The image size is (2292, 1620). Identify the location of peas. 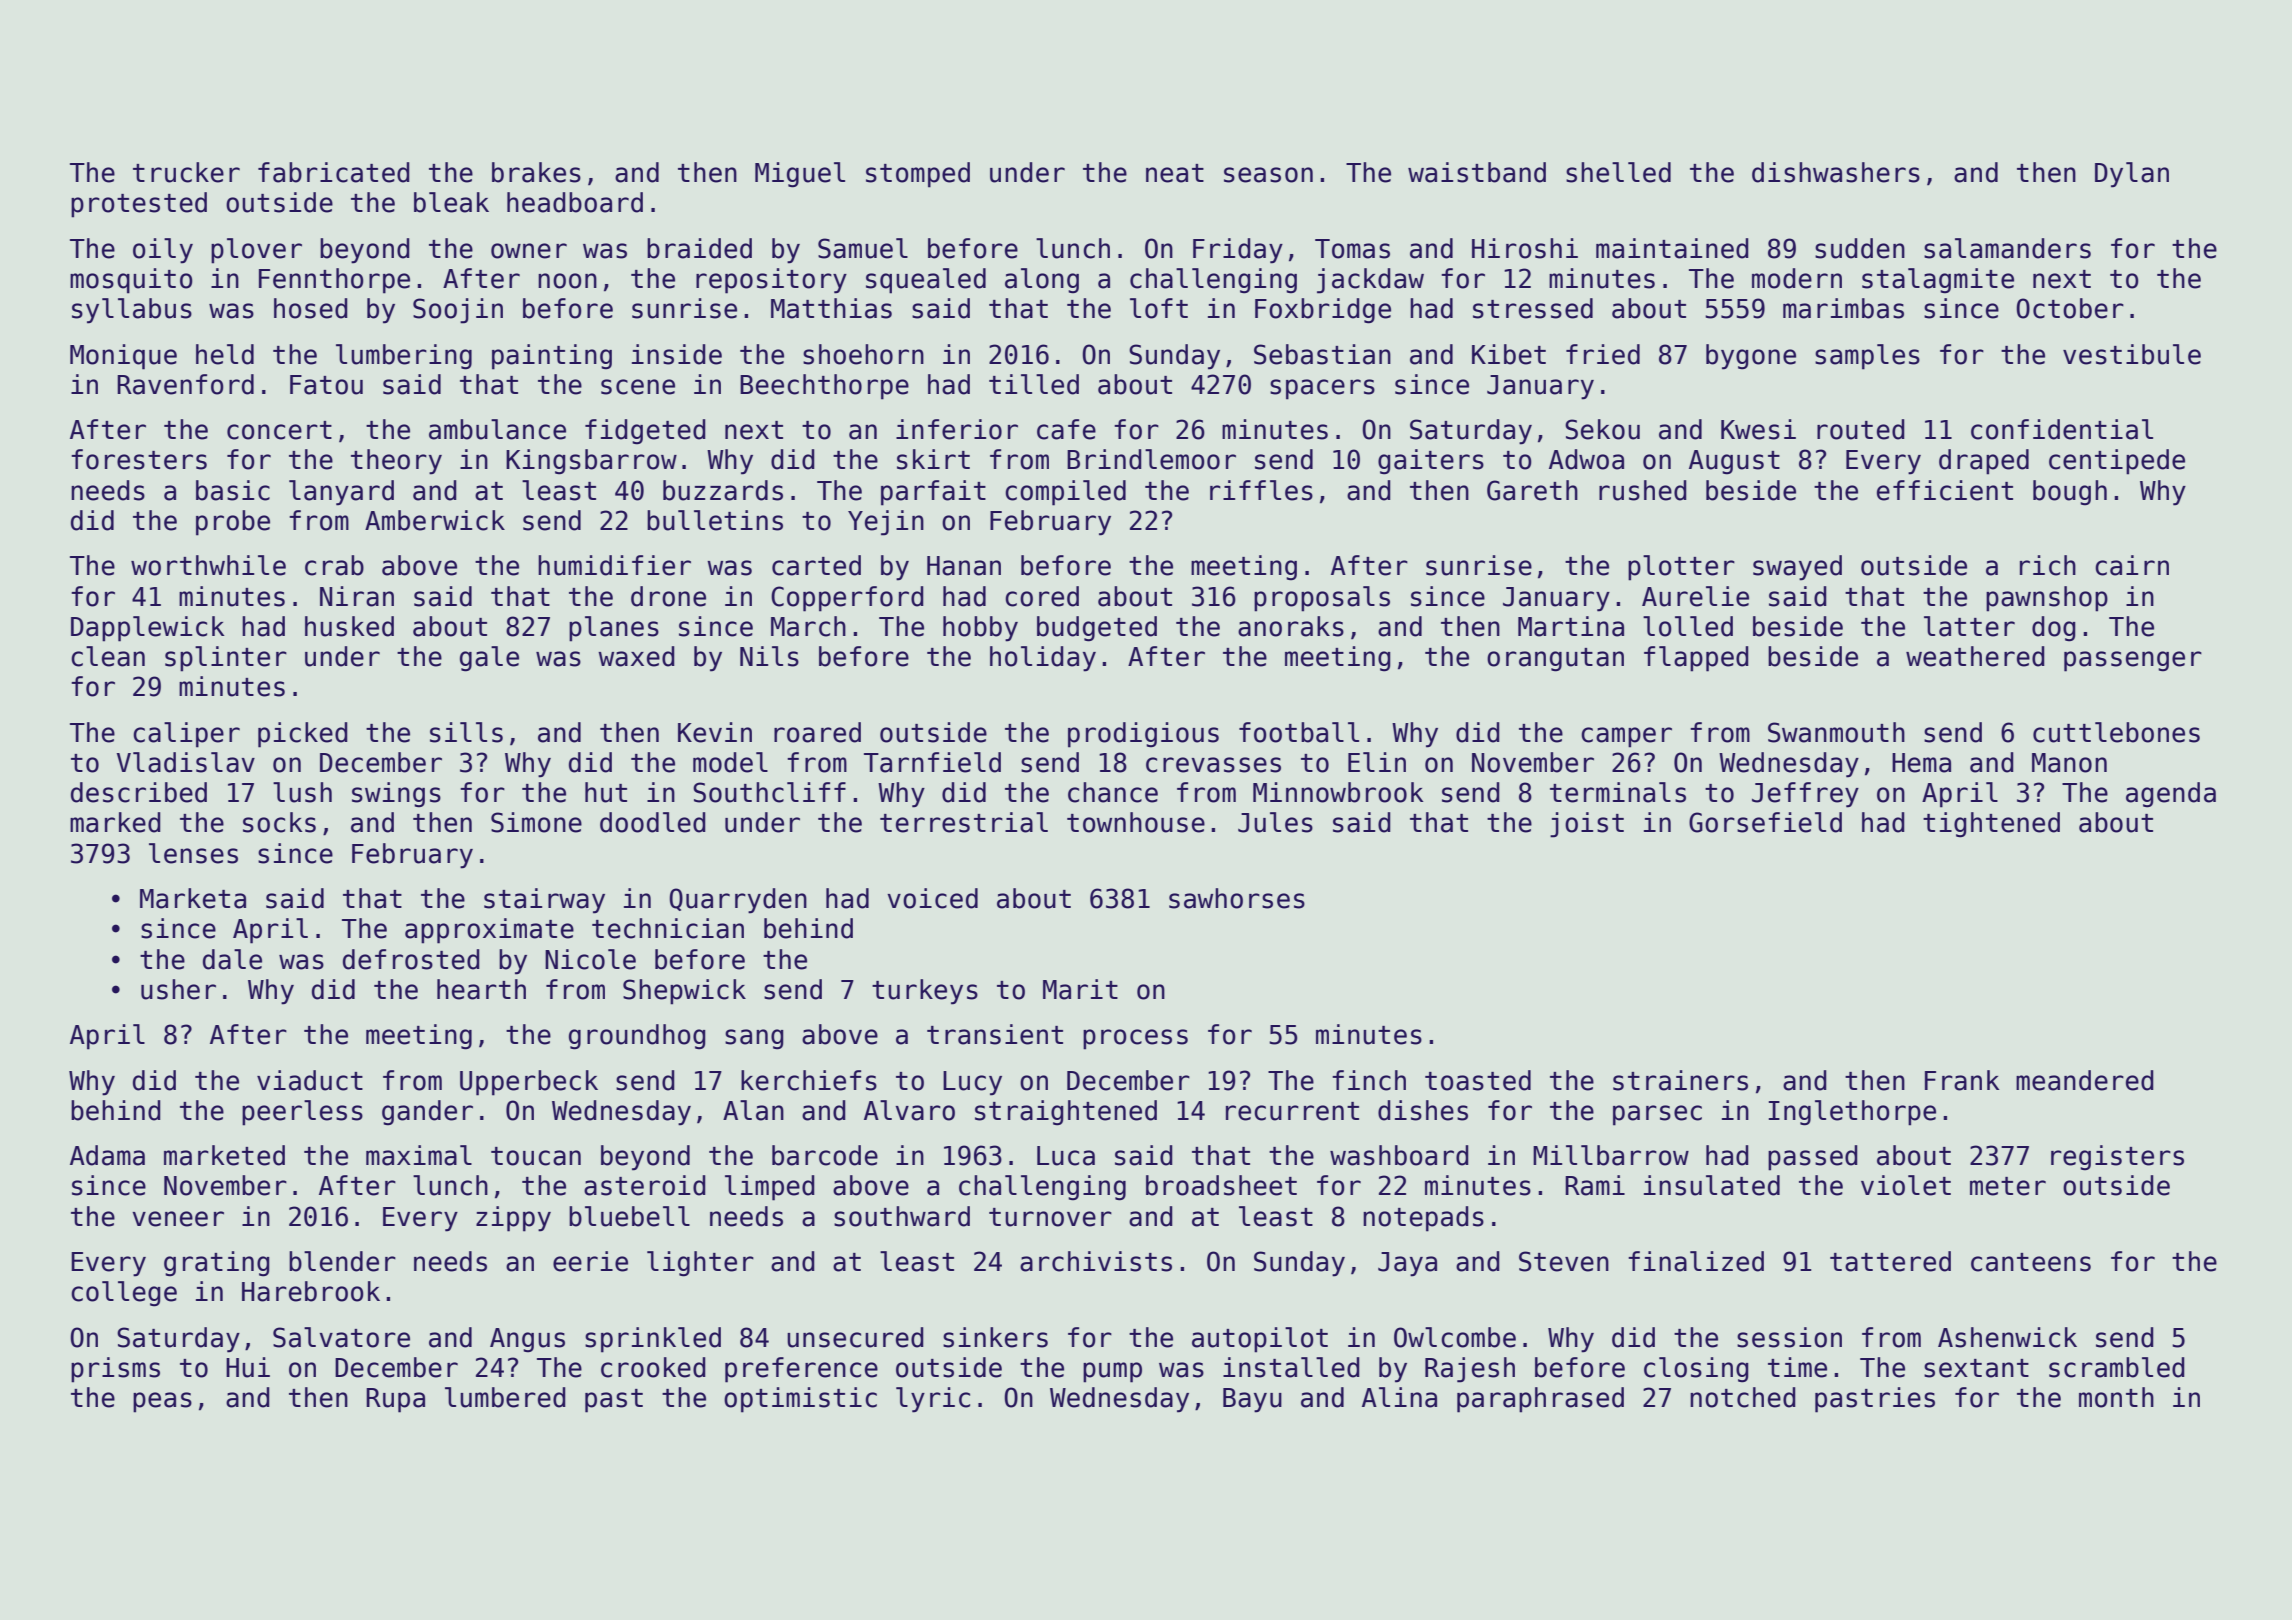
(162, 1402).
